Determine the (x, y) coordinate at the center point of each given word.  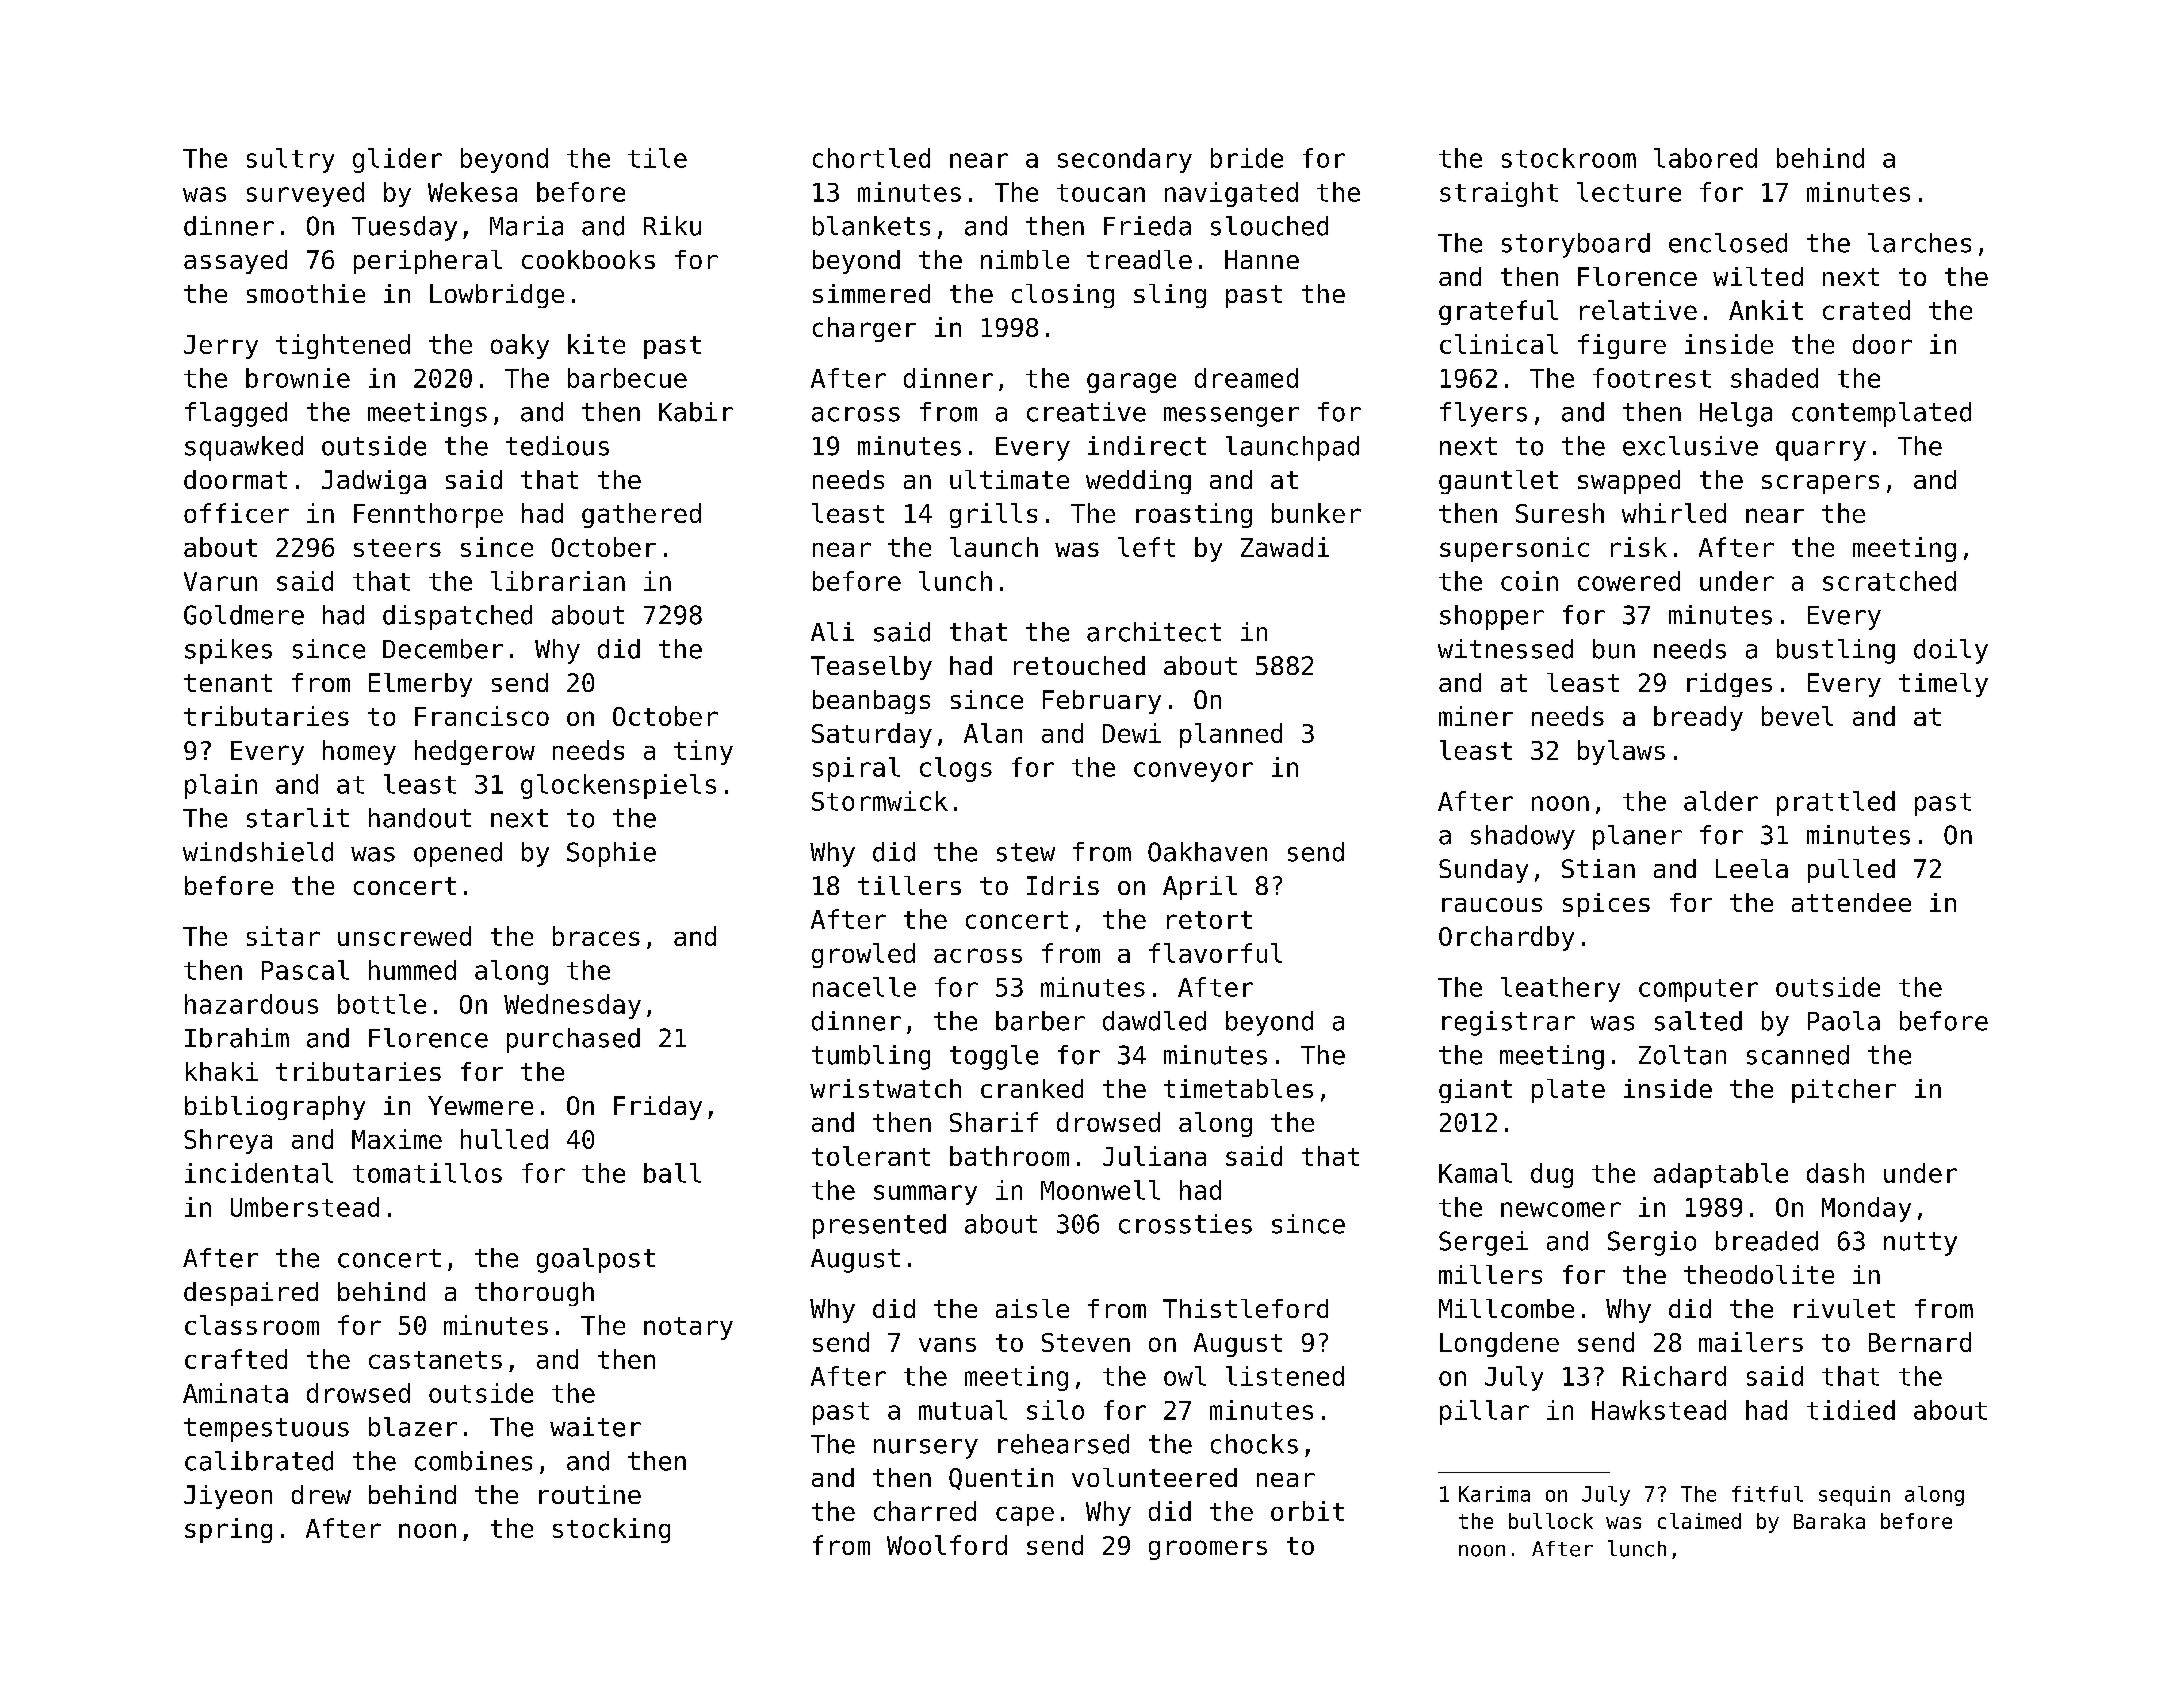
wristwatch (885, 1088)
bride (1247, 158)
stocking (611, 1530)
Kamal (1475, 1173)
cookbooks (588, 259)
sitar (283, 936)
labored (1705, 158)
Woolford (947, 1545)
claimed (1699, 1521)
